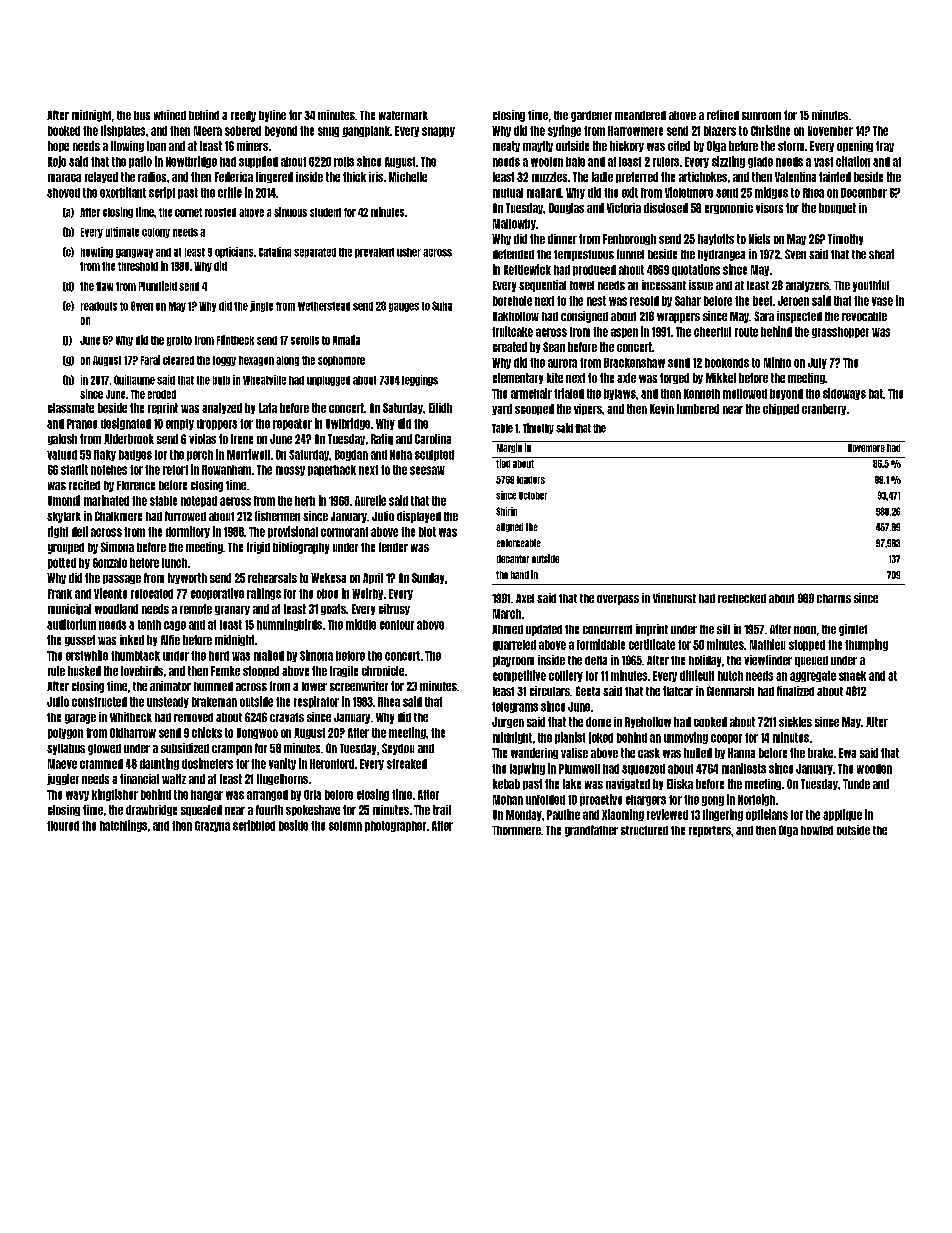 The height and width of the screenshot is (1233, 952). Describe the element at coordinates (509, 527) in the screenshot. I see `aligned` at that location.
